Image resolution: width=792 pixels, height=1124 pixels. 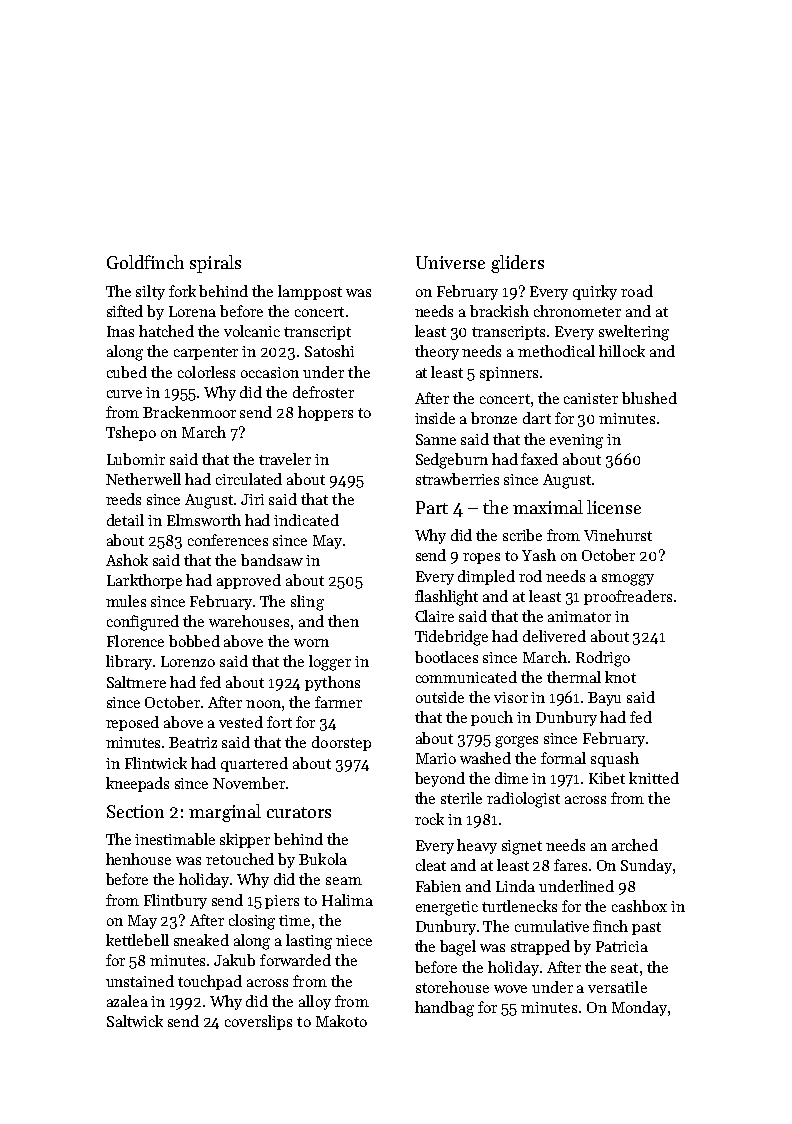 I want to click on gliders, so click(x=517, y=264).
